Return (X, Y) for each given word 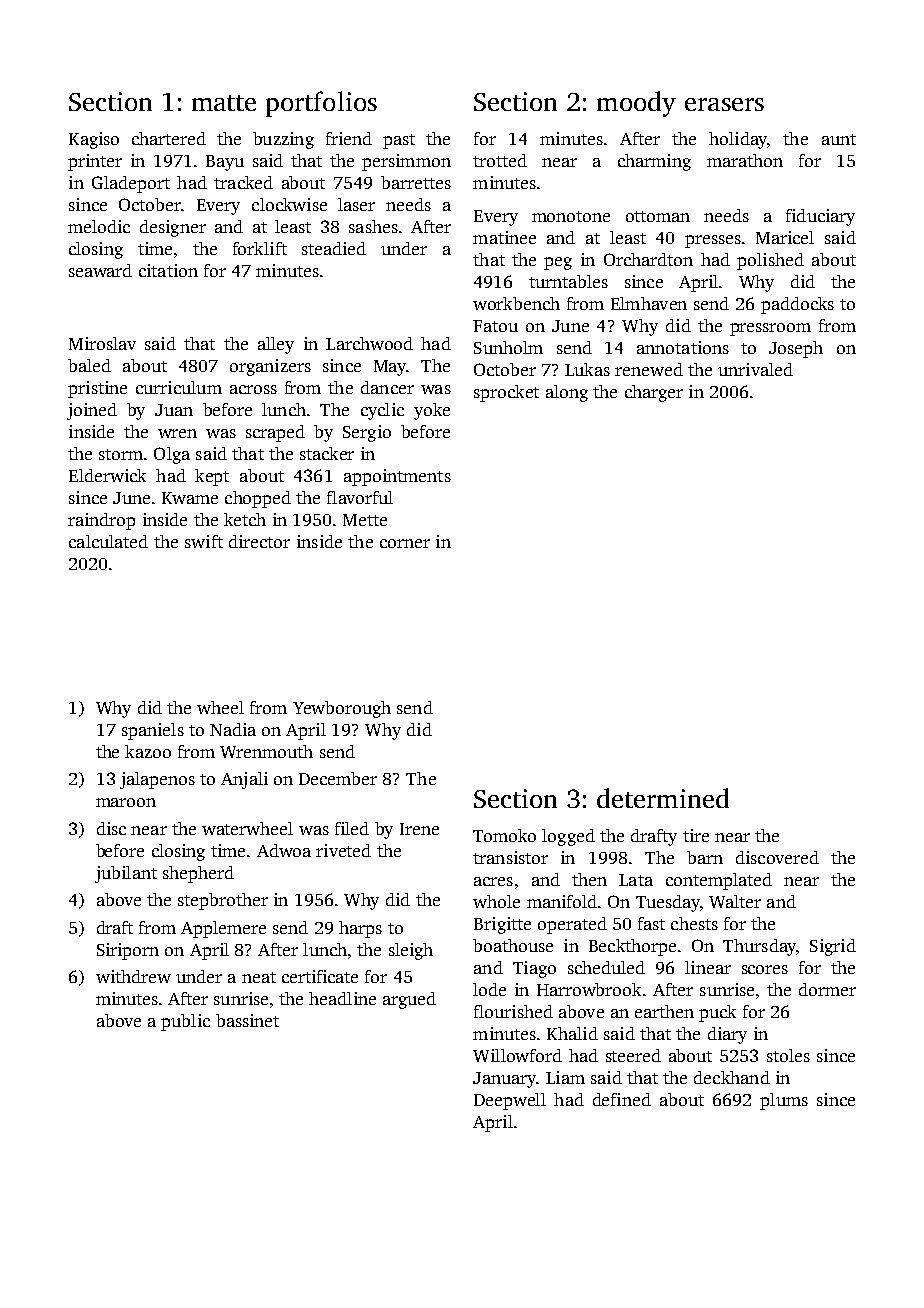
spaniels (153, 731)
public (185, 1022)
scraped (275, 433)
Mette (365, 520)
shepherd (198, 874)
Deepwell (510, 1101)
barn (705, 857)
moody (636, 104)
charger (654, 393)
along (567, 393)
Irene (419, 829)
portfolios (321, 104)
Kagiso (94, 140)
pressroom (770, 329)
